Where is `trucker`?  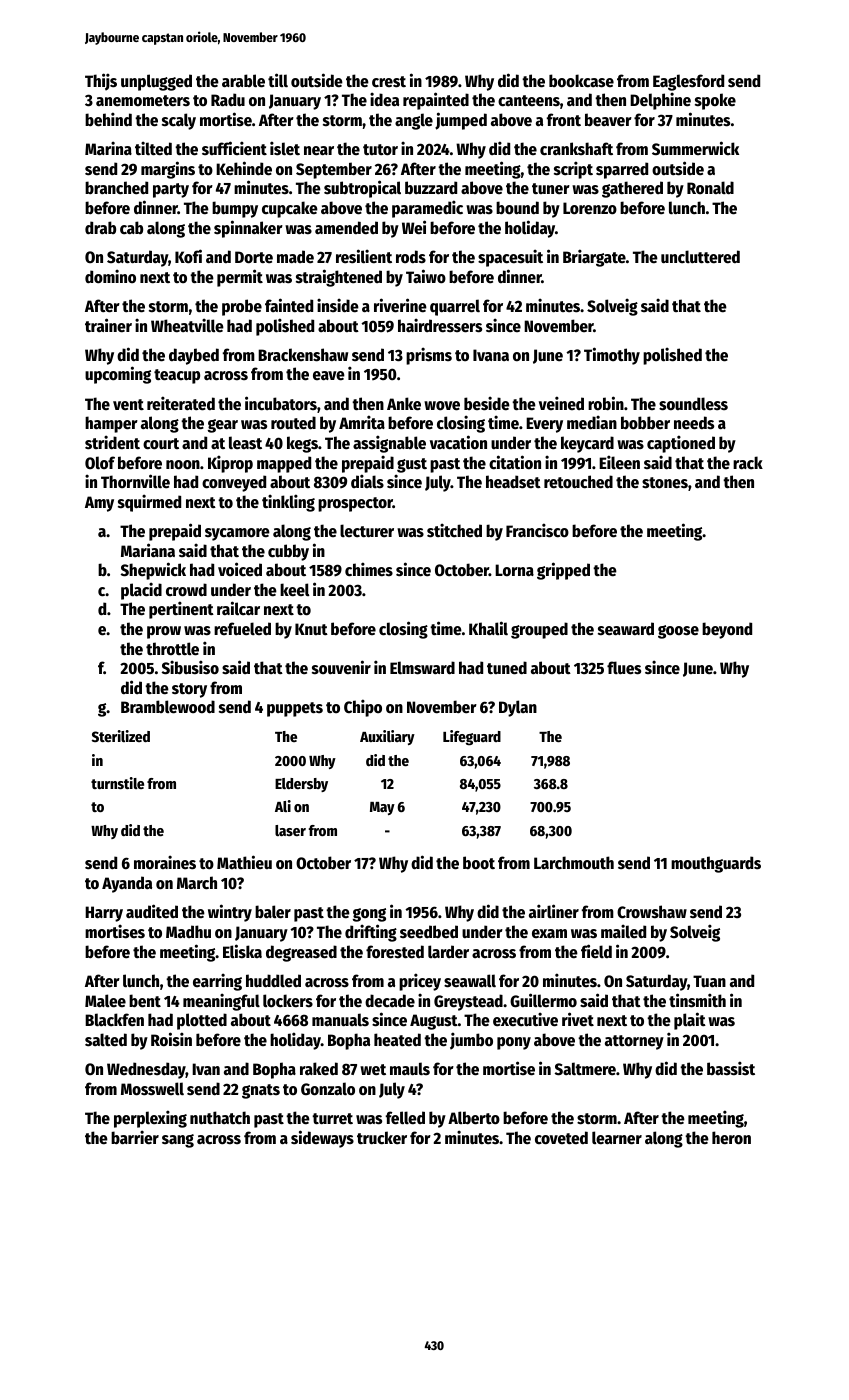 trucker is located at coordinates (382, 1138).
